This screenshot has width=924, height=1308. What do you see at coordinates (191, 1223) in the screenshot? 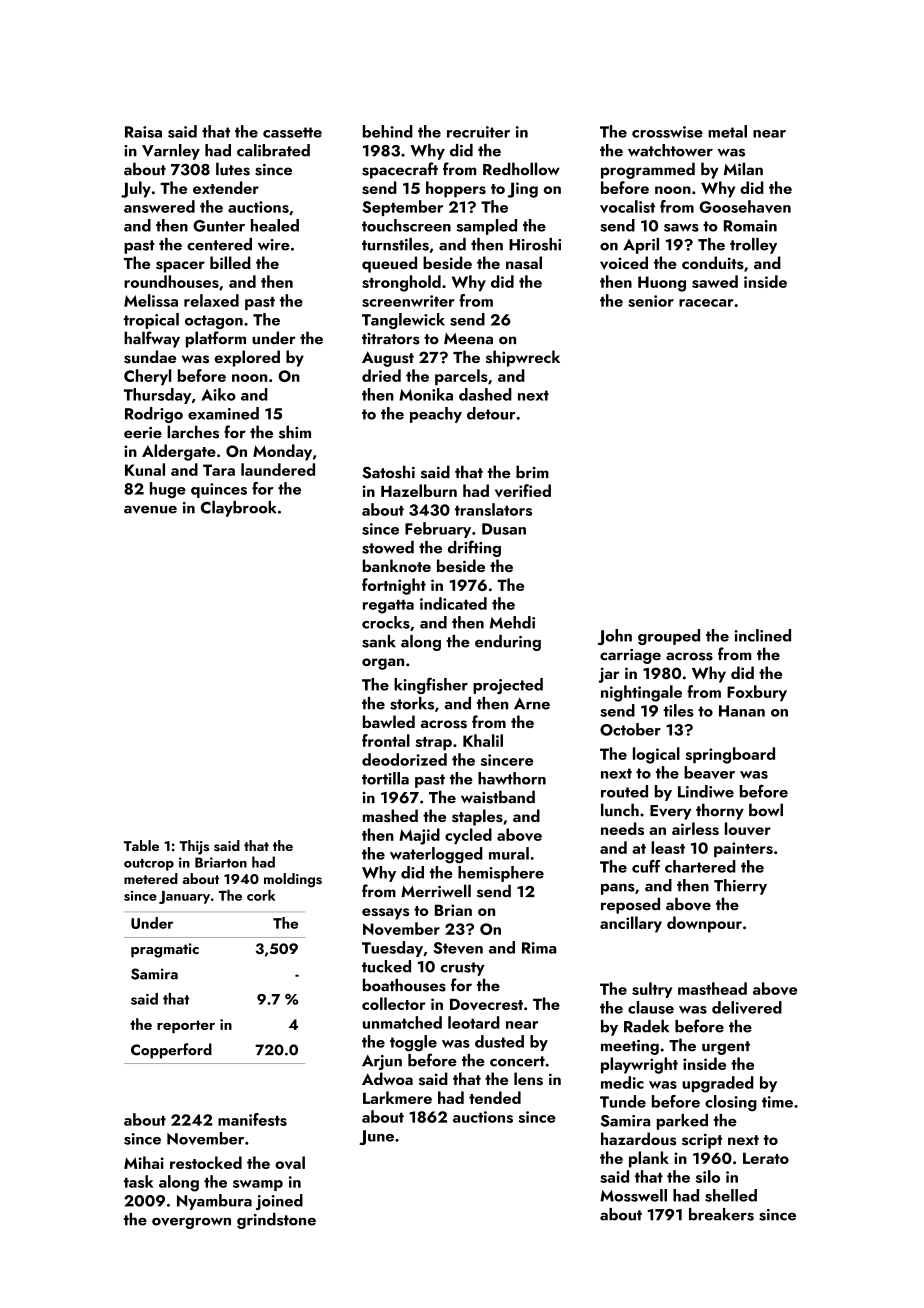
I see `overgrown` at bounding box center [191, 1223].
